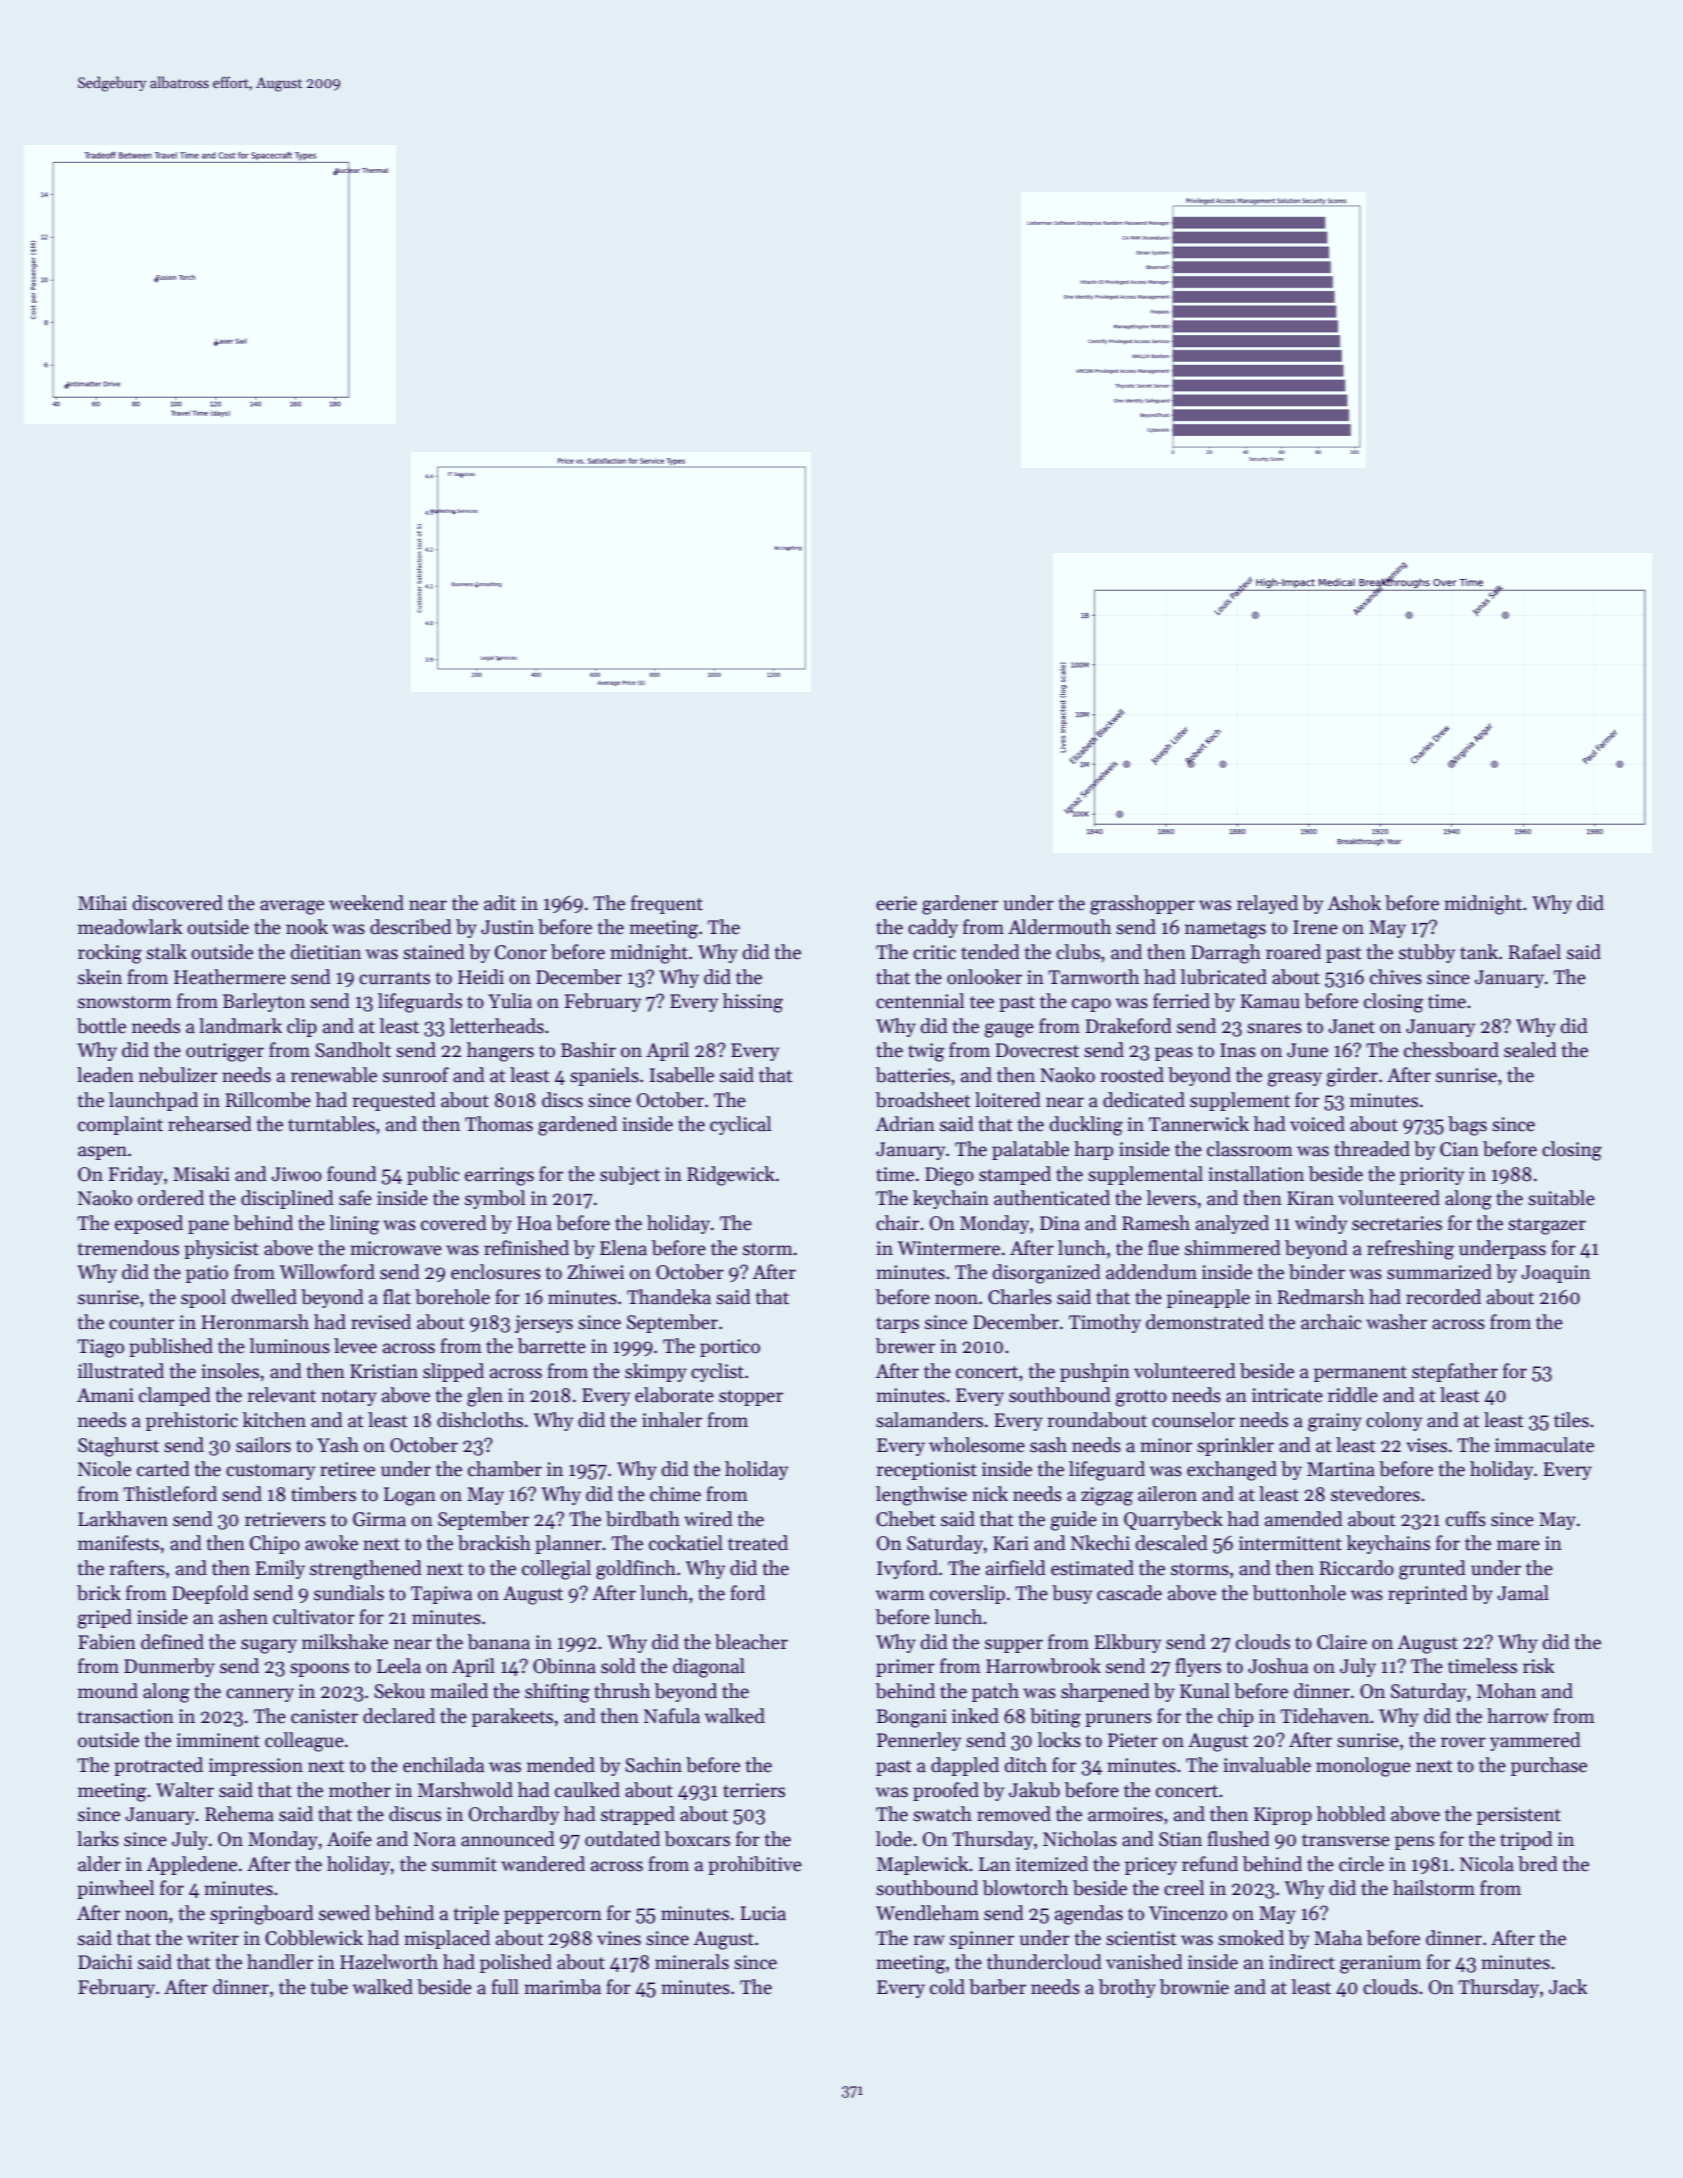 The image size is (1683, 2178). I want to click on exchanged, so click(1232, 1471).
